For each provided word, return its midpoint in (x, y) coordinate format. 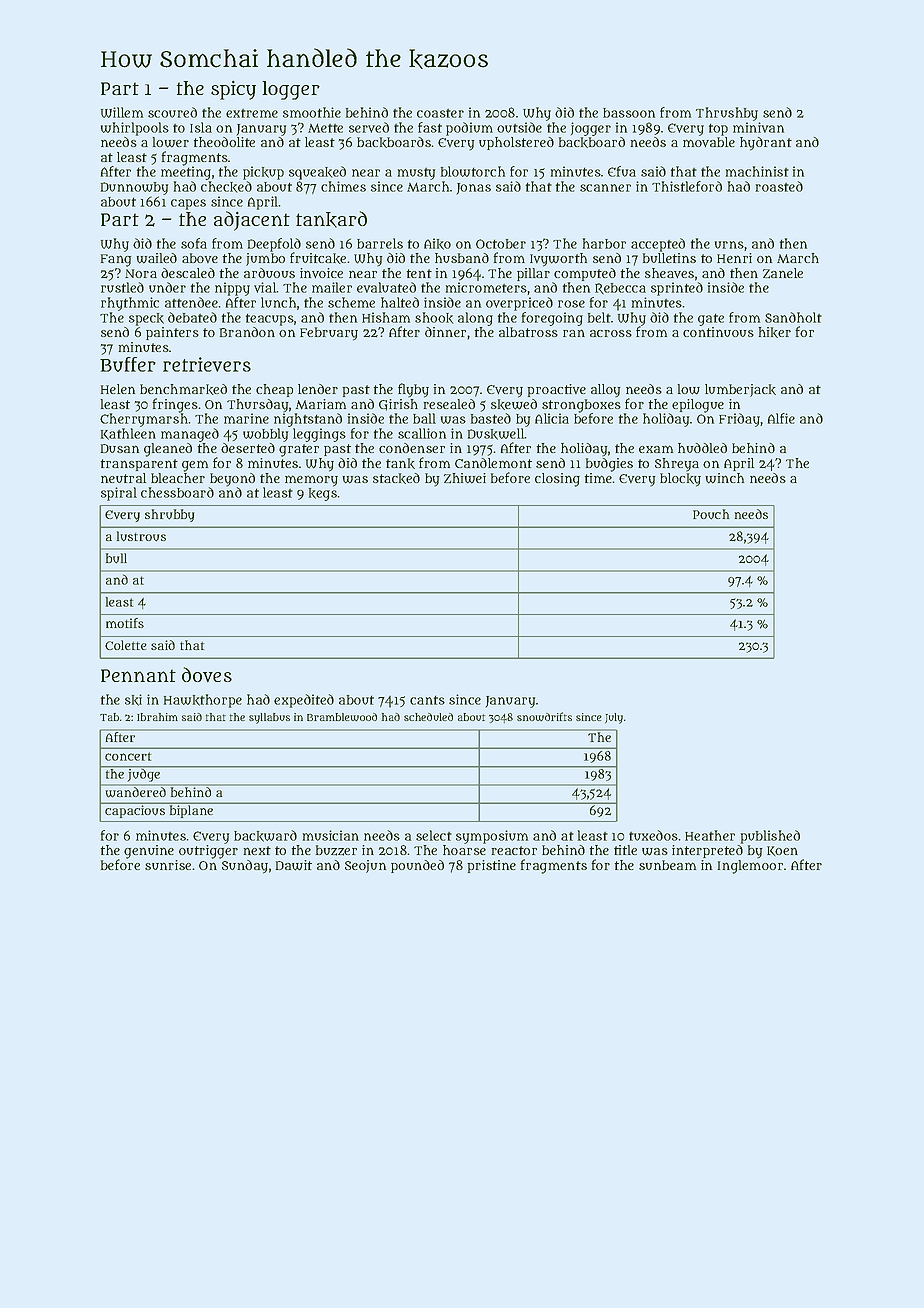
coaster (440, 113)
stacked (396, 478)
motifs (125, 623)
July (614, 718)
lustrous (141, 536)
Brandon (247, 332)
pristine (492, 866)
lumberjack (740, 390)
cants (427, 700)
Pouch (711, 514)
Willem (122, 112)
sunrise (168, 865)
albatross (528, 332)
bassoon (629, 113)
